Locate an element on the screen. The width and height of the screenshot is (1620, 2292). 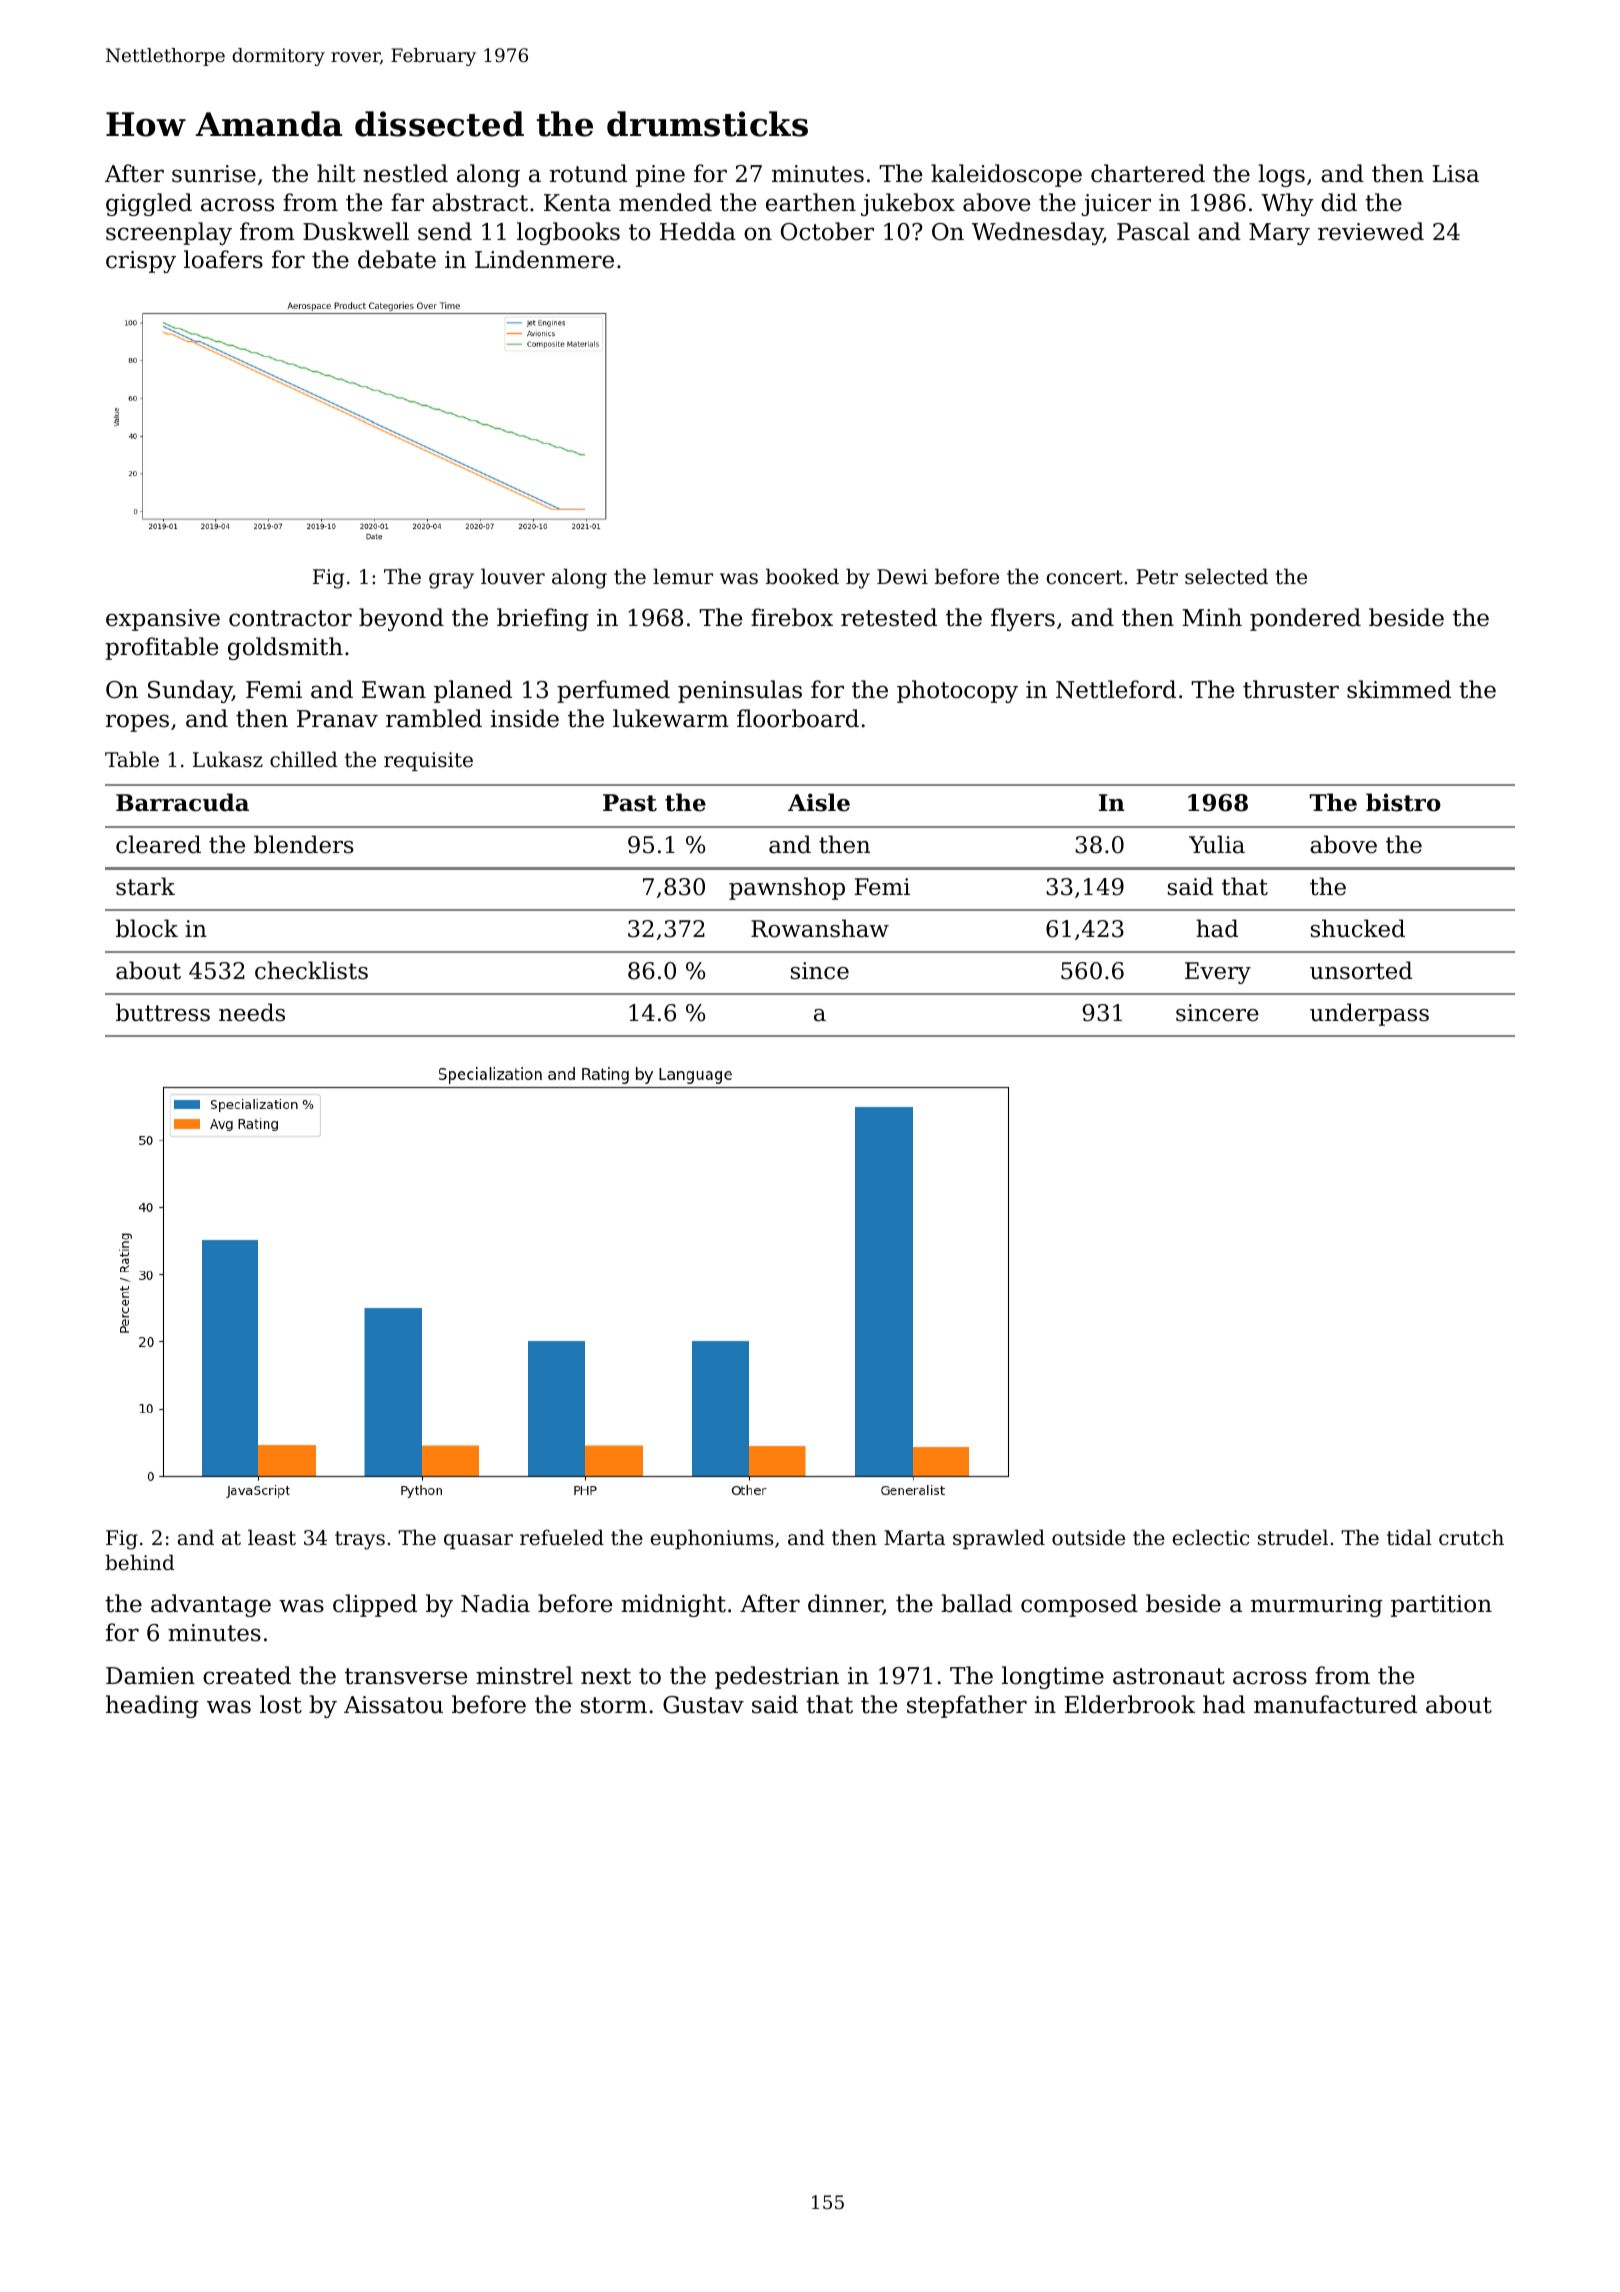
Nettleford is located at coordinates (1116, 689).
